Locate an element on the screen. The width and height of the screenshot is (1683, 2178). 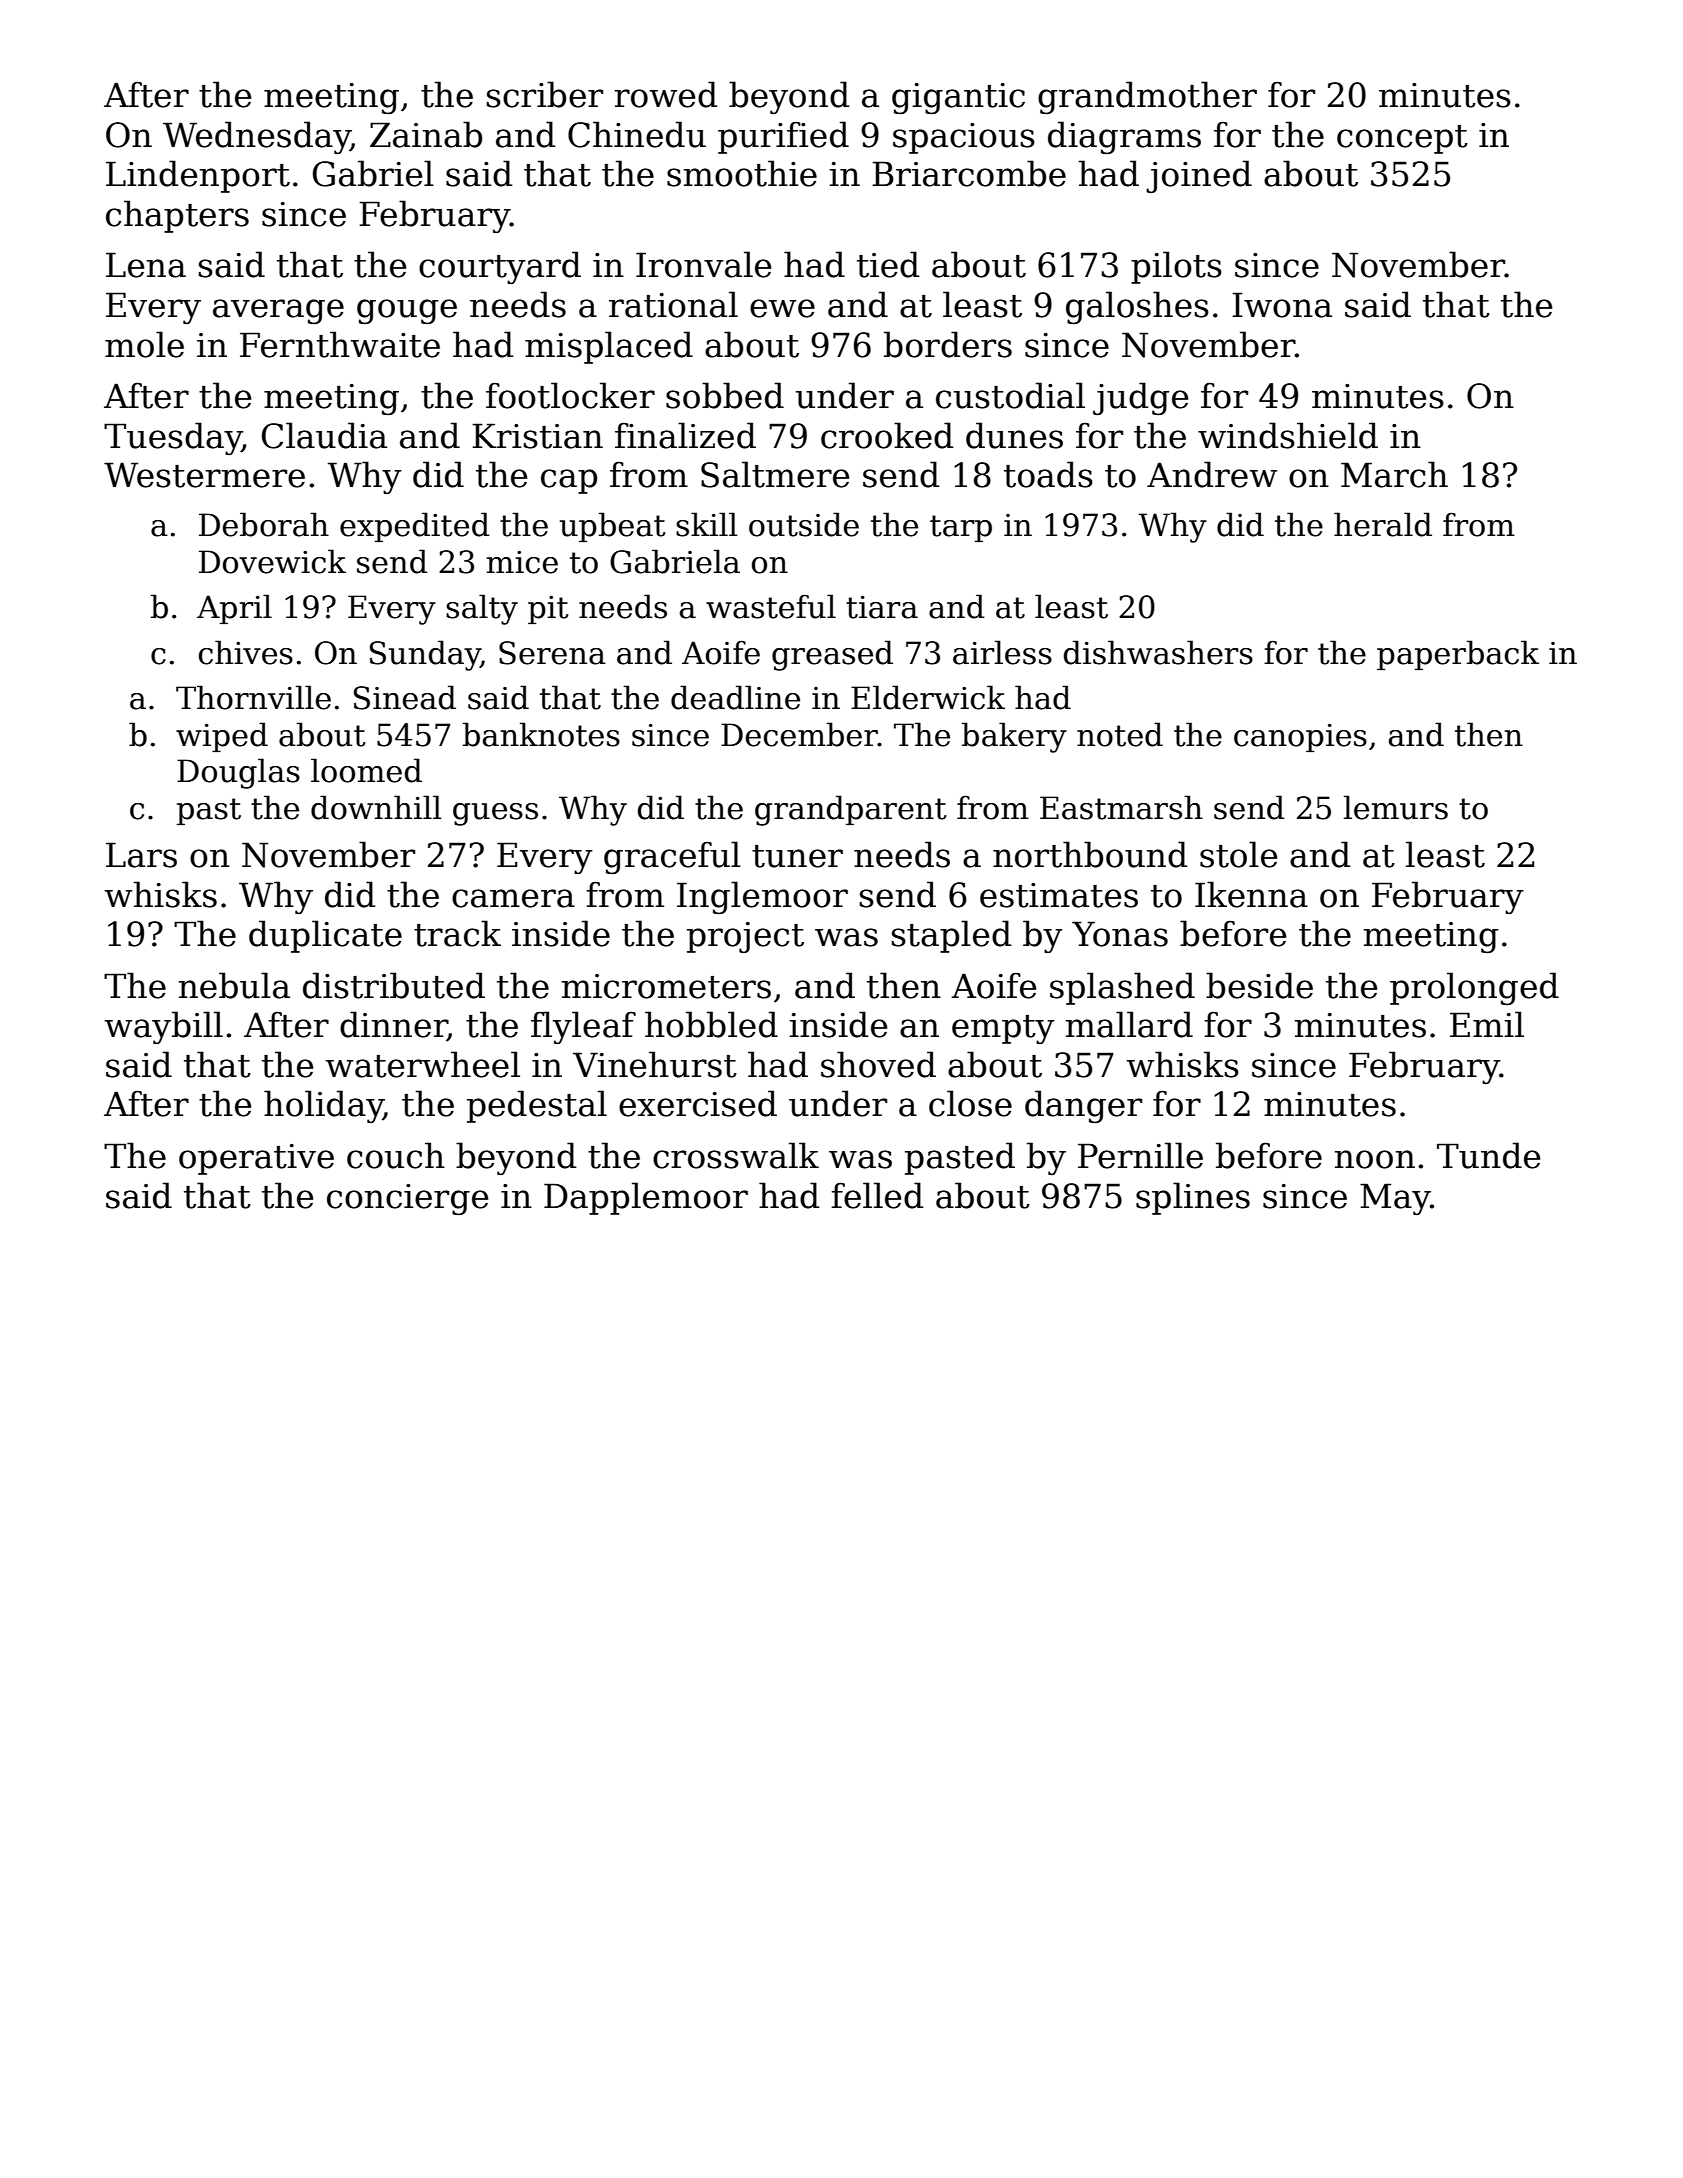
joined is located at coordinates (1199, 176).
